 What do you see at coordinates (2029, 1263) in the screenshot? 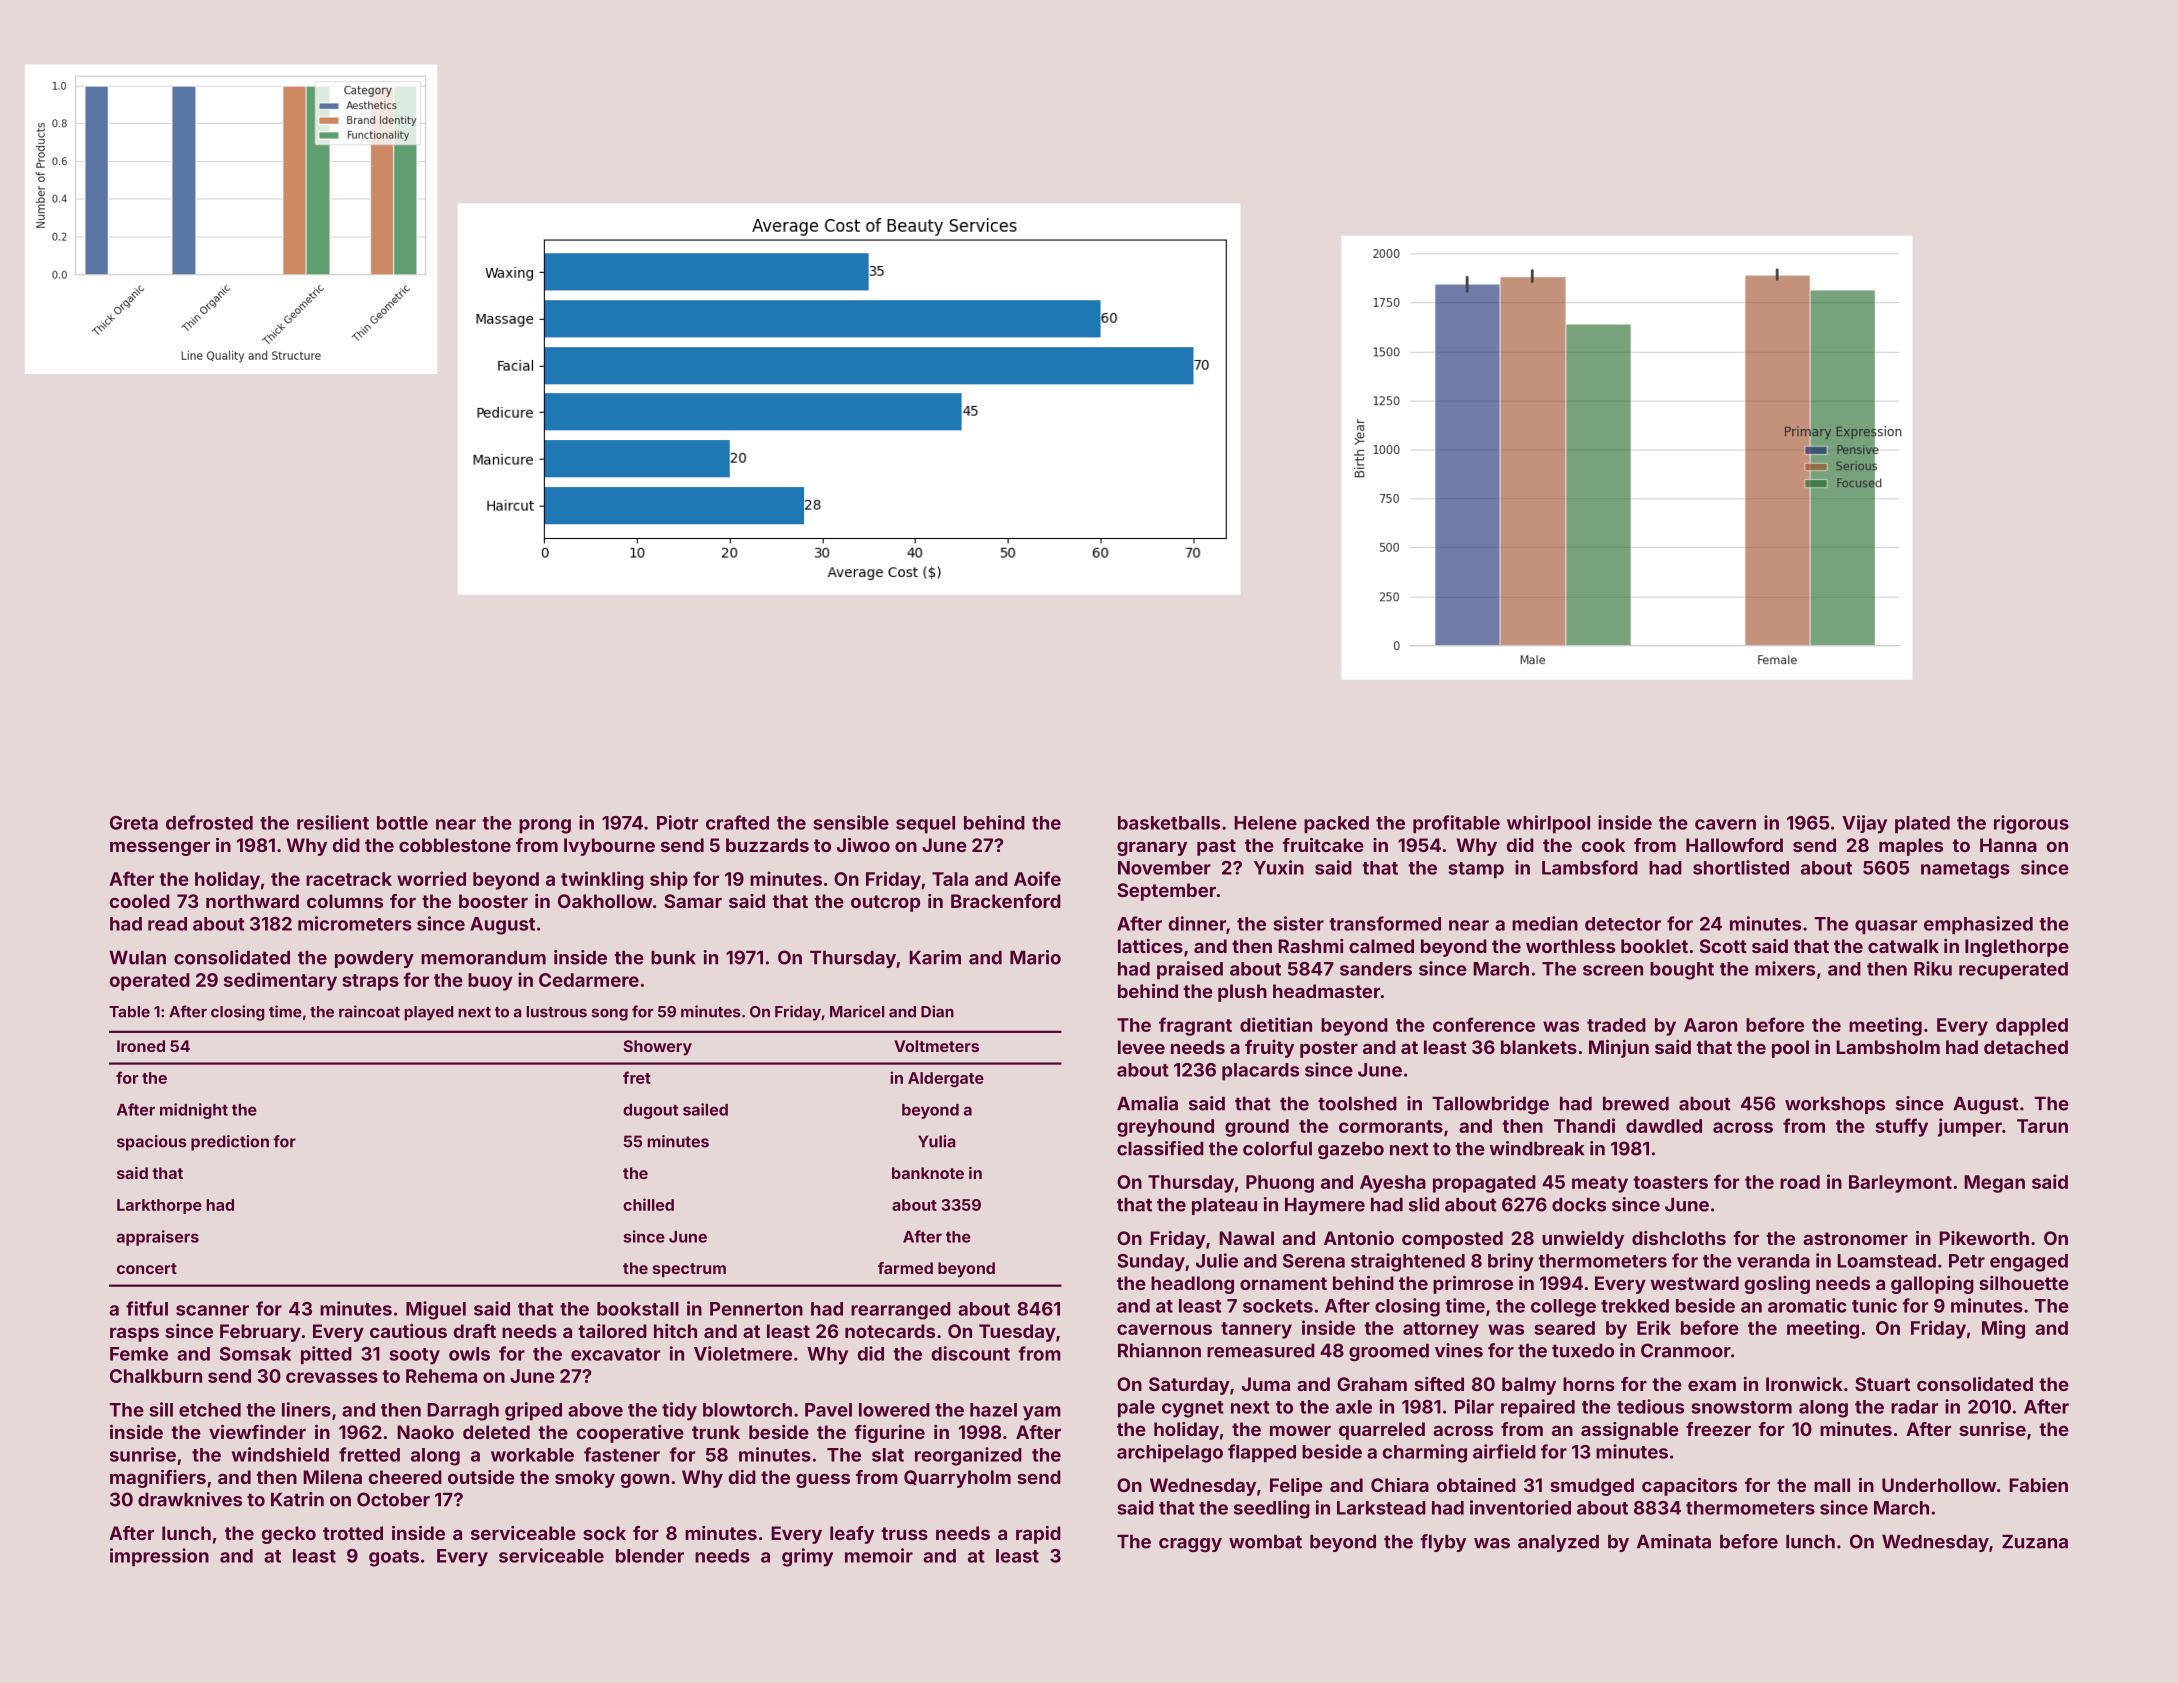
I see `engaged` at bounding box center [2029, 1263].
